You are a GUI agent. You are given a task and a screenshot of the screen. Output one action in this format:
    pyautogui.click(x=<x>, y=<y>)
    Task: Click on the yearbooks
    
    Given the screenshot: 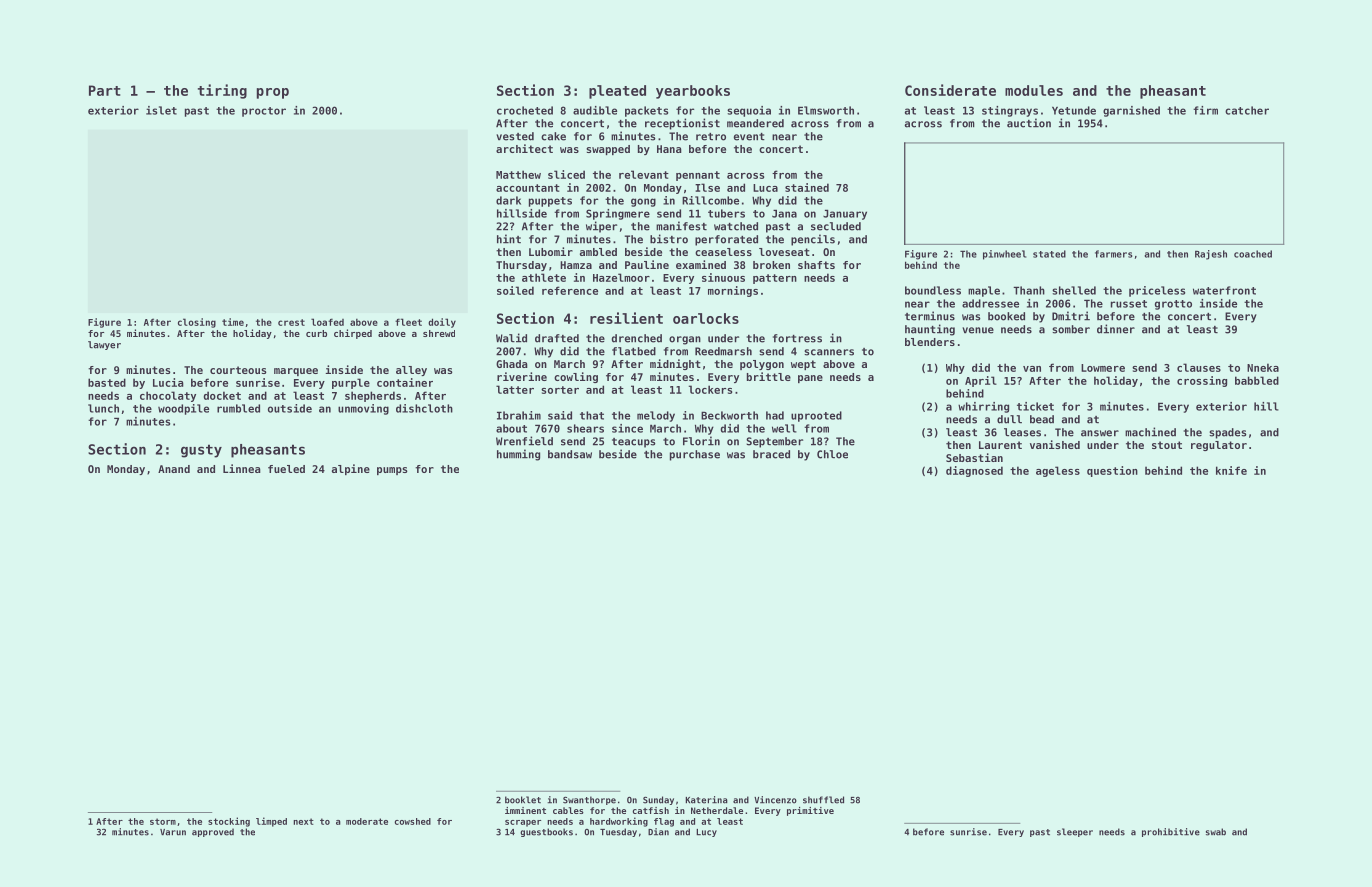 What is the action you would take?
    pyautogui.click(x=693, y=92)
